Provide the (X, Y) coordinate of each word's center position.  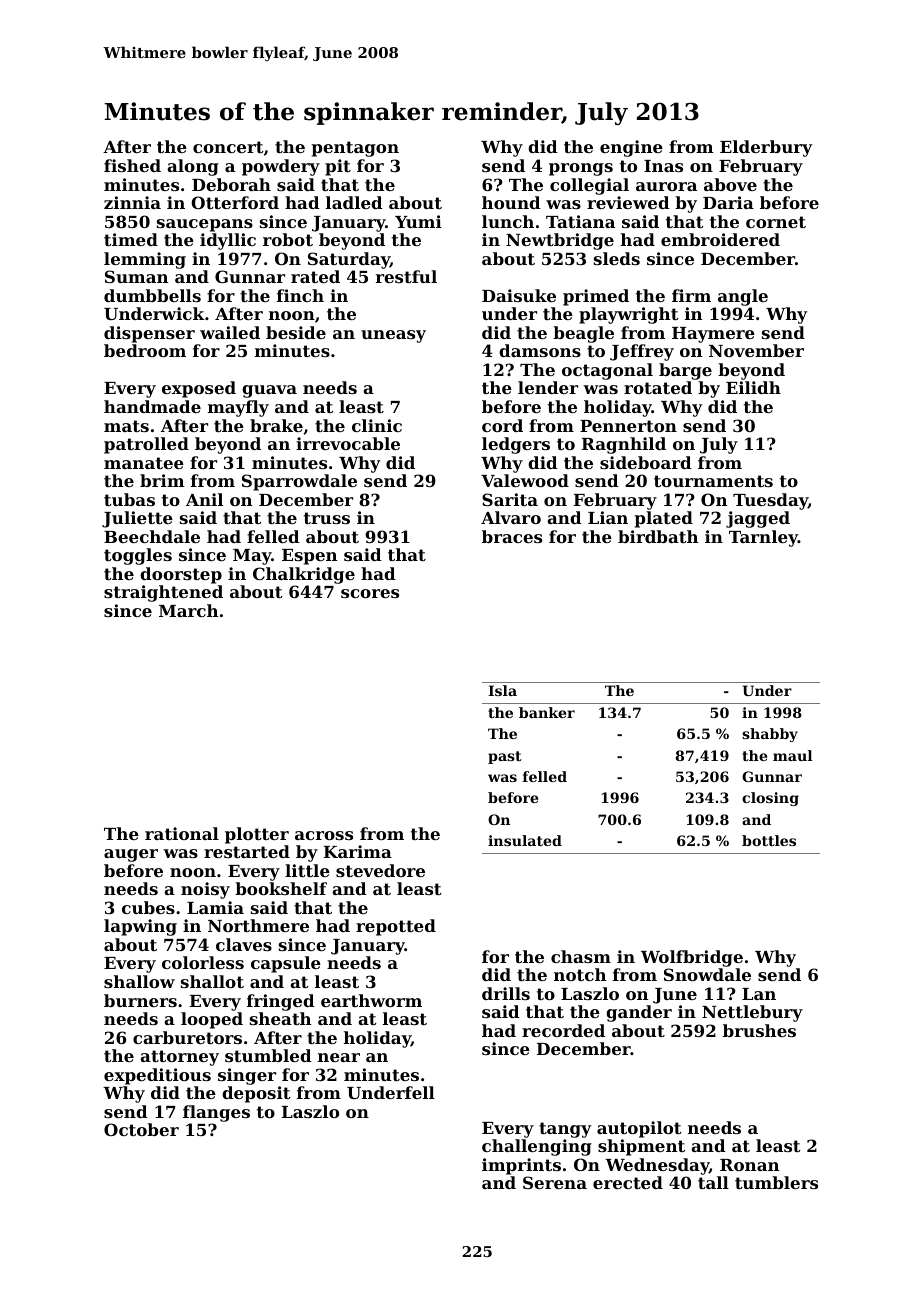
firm (691, 295)
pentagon (355, 149)
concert (228, 147)
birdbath (658, 536)
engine (631, 148)
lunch (508, 221)
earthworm (371, 1000)
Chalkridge (304, 575)
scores (370, 593)
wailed (230, 332)
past (505, 757)
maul (792, 755)
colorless (203, 962)
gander (639, 1013)
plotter (257, 835)
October (141, 1129)
